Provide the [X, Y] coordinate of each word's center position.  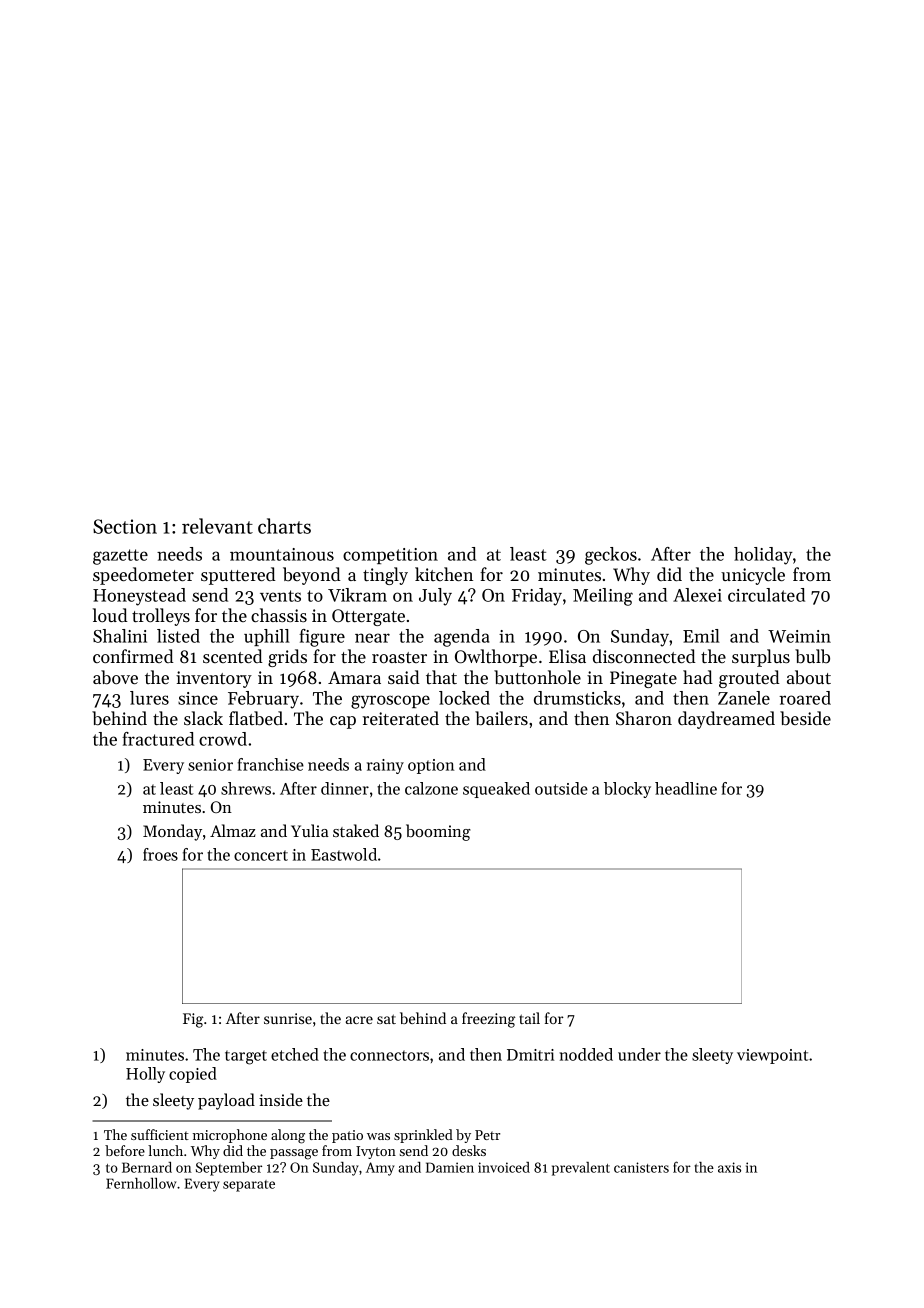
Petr [487, 1135]
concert [261, 855]
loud [110, 615]
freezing [488, 1020]
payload [226, 1101]
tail [529, 1018]
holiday [763, 556]
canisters [641, 1167]
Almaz [233, 830]
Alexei [697, 595]
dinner [345, 788]
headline [686, 788]
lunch [165, 1150]
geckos [611, 556]
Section [125, 526]
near [372, 638]
